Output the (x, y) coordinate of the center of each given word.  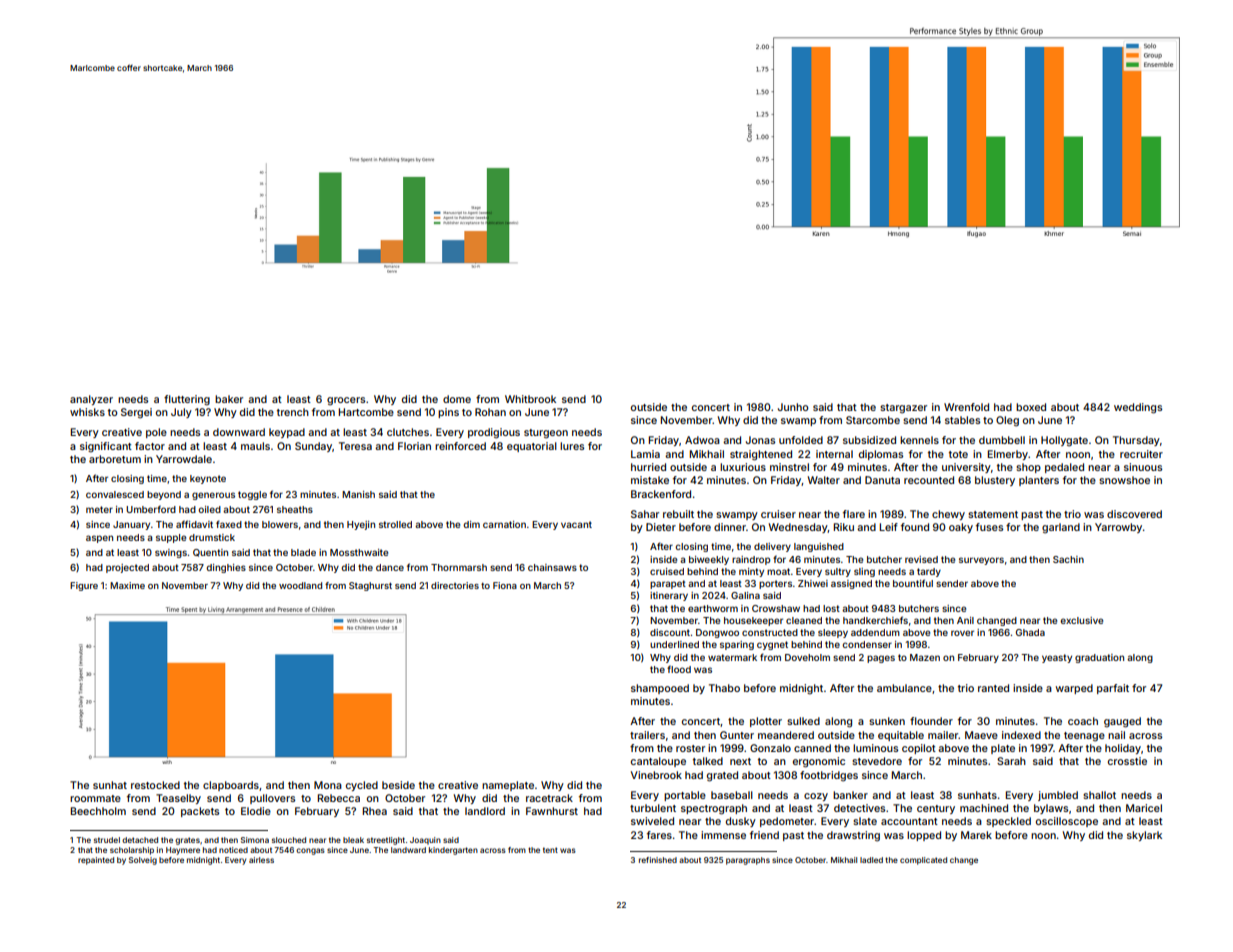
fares (659, 835)
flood (679, 669)
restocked (155, 785)
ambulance (904, 688)
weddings (1138, 408)
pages (881, 659)
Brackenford (661, 494)
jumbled (1058, 796)
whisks (87, 412)
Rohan (490, 412)
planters (1039, 481)
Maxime (127, 585)
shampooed (660, 689)
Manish (358, 494)
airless (261, 860)
